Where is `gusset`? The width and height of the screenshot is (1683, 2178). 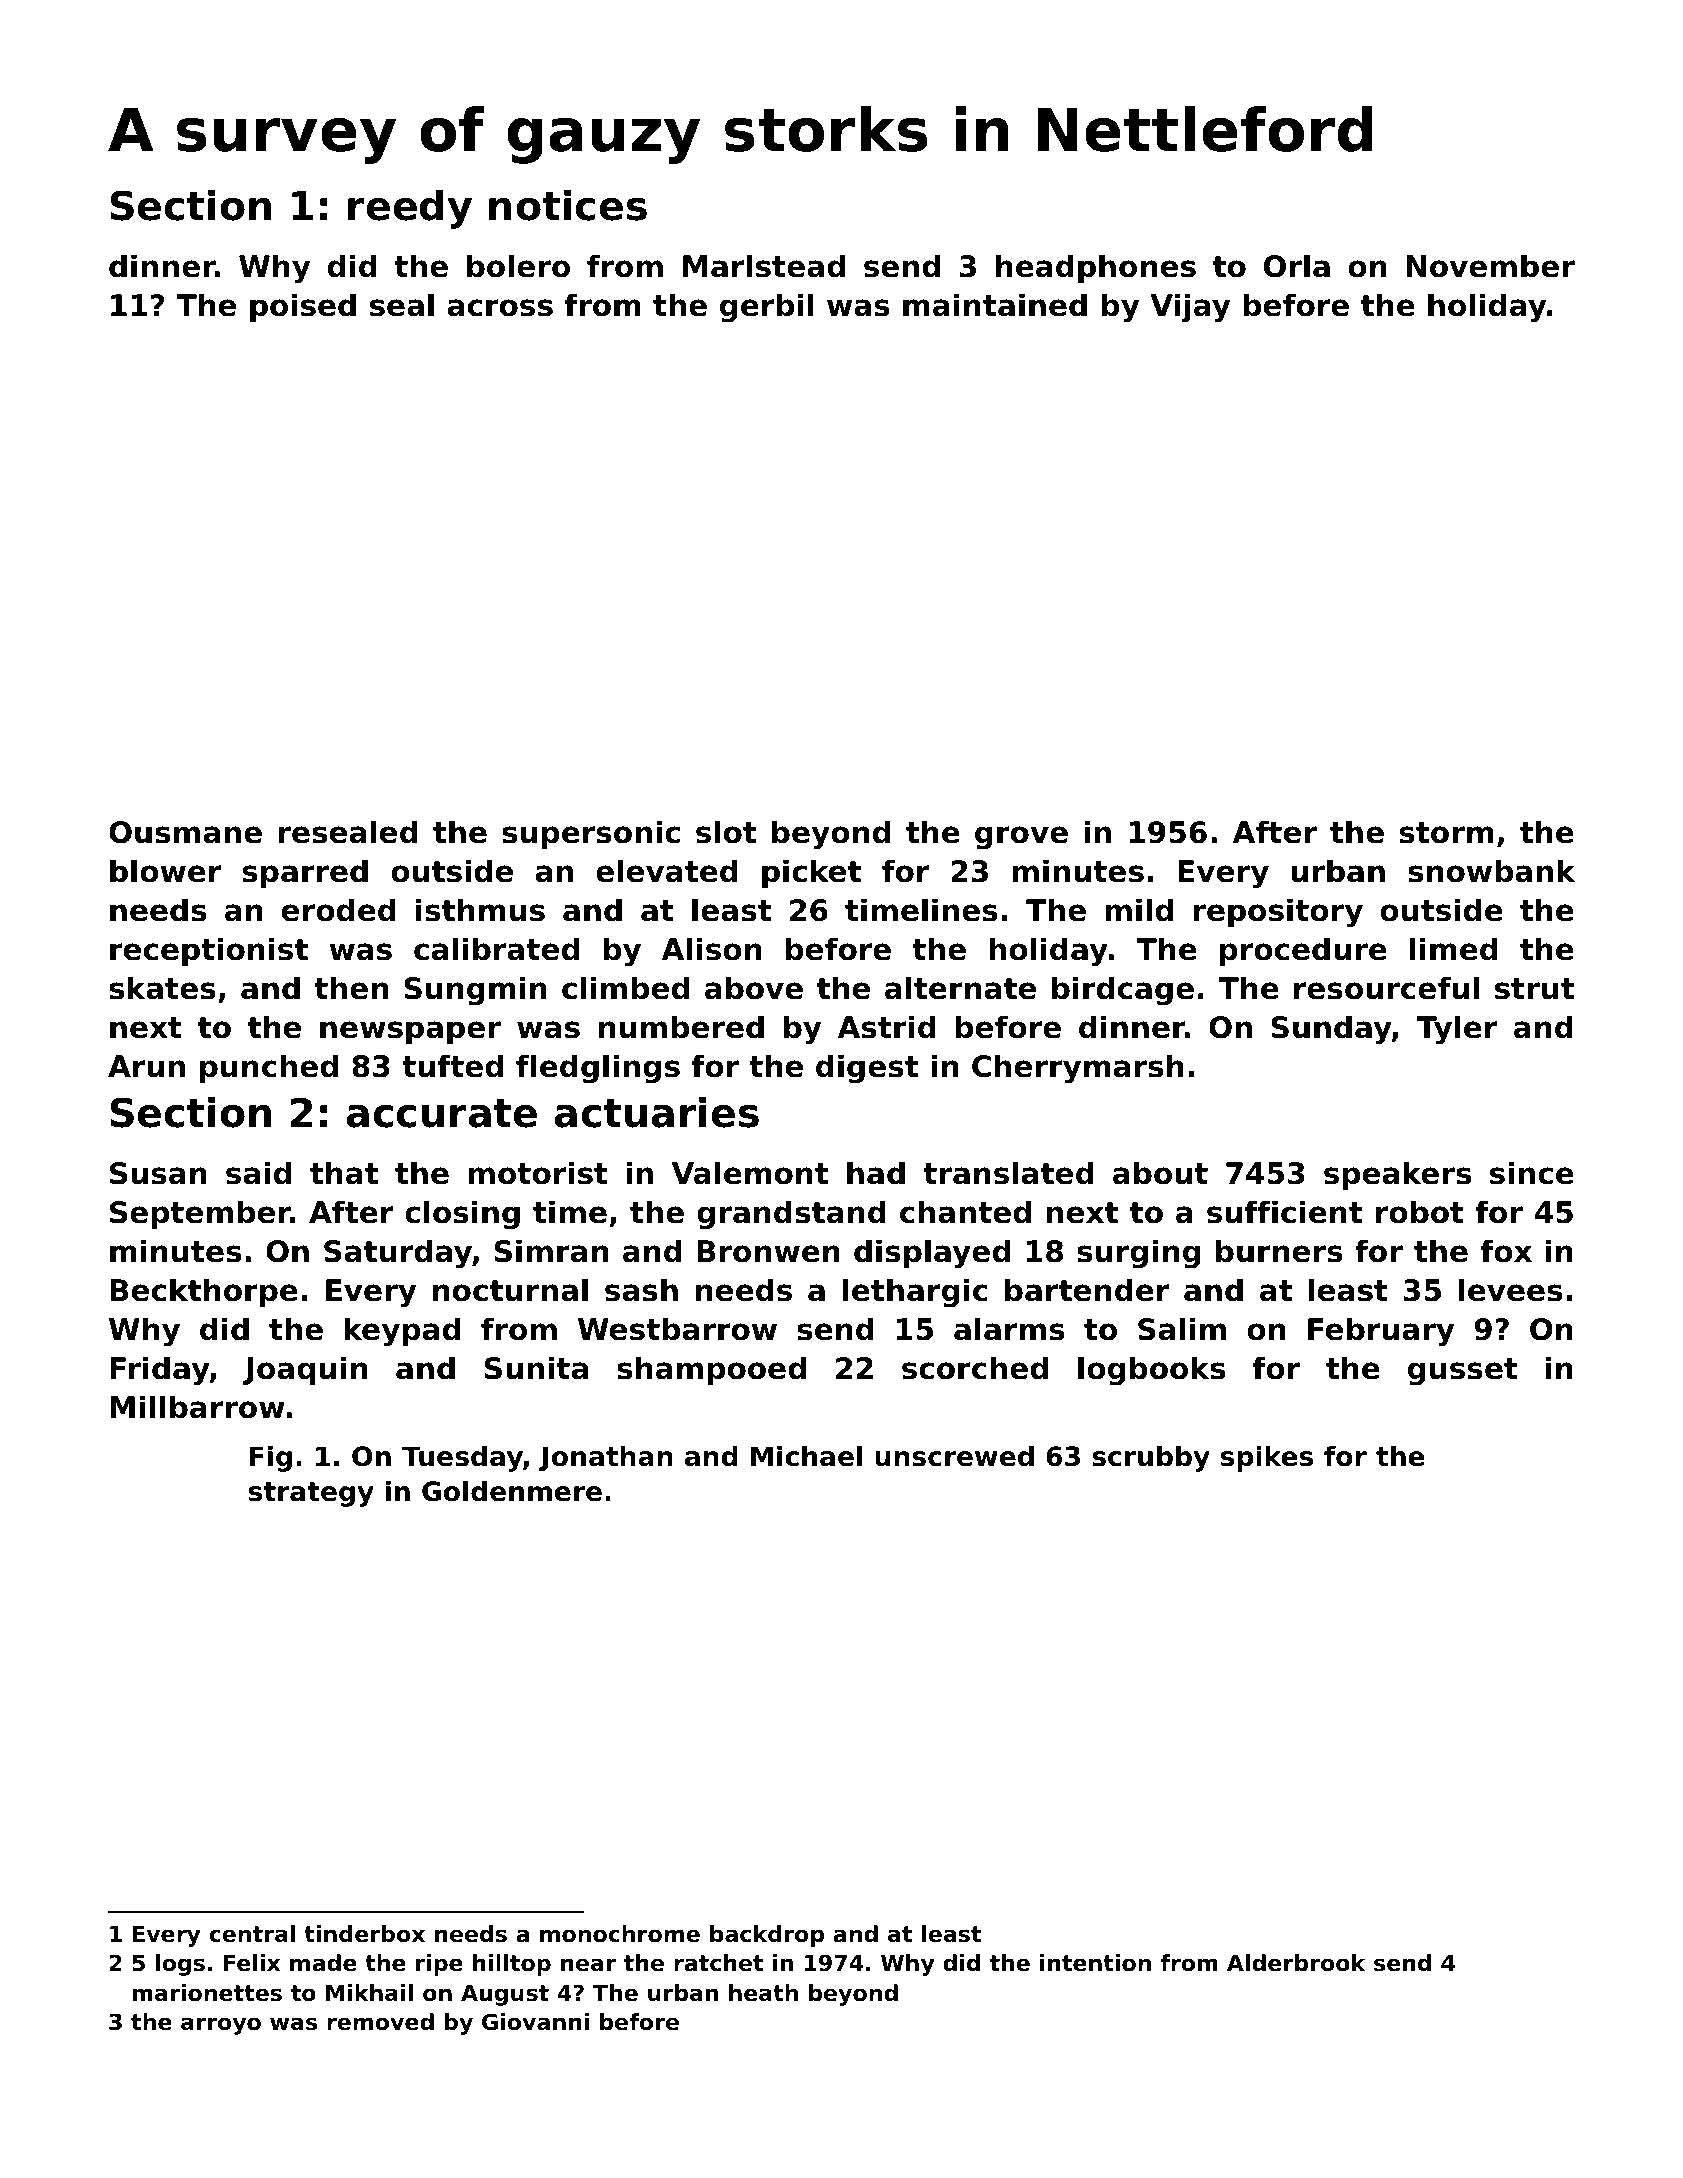 gusset is located at coordinates (1463, 1372).
